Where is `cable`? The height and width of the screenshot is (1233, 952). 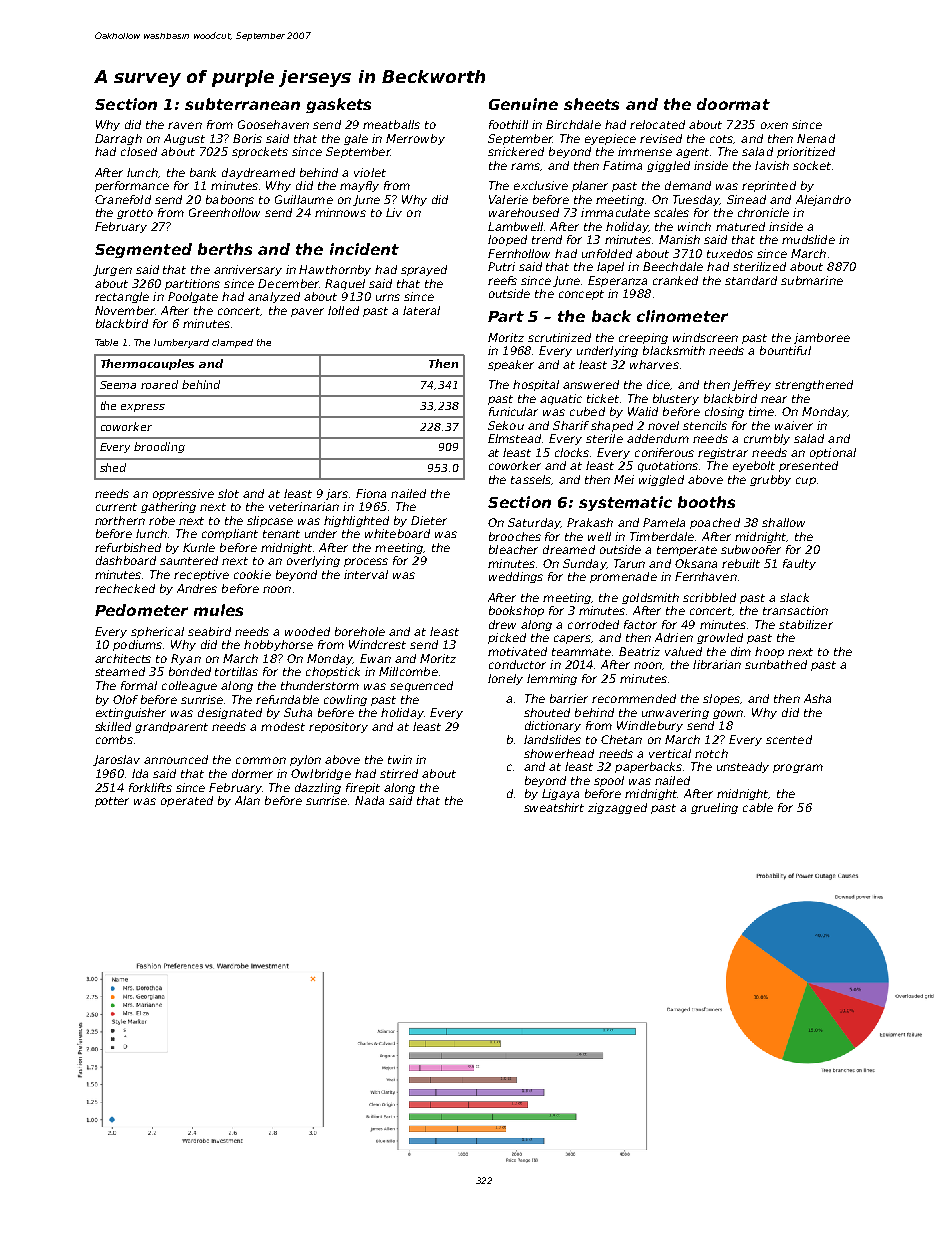 cable is located at coordinates (758, 807).
